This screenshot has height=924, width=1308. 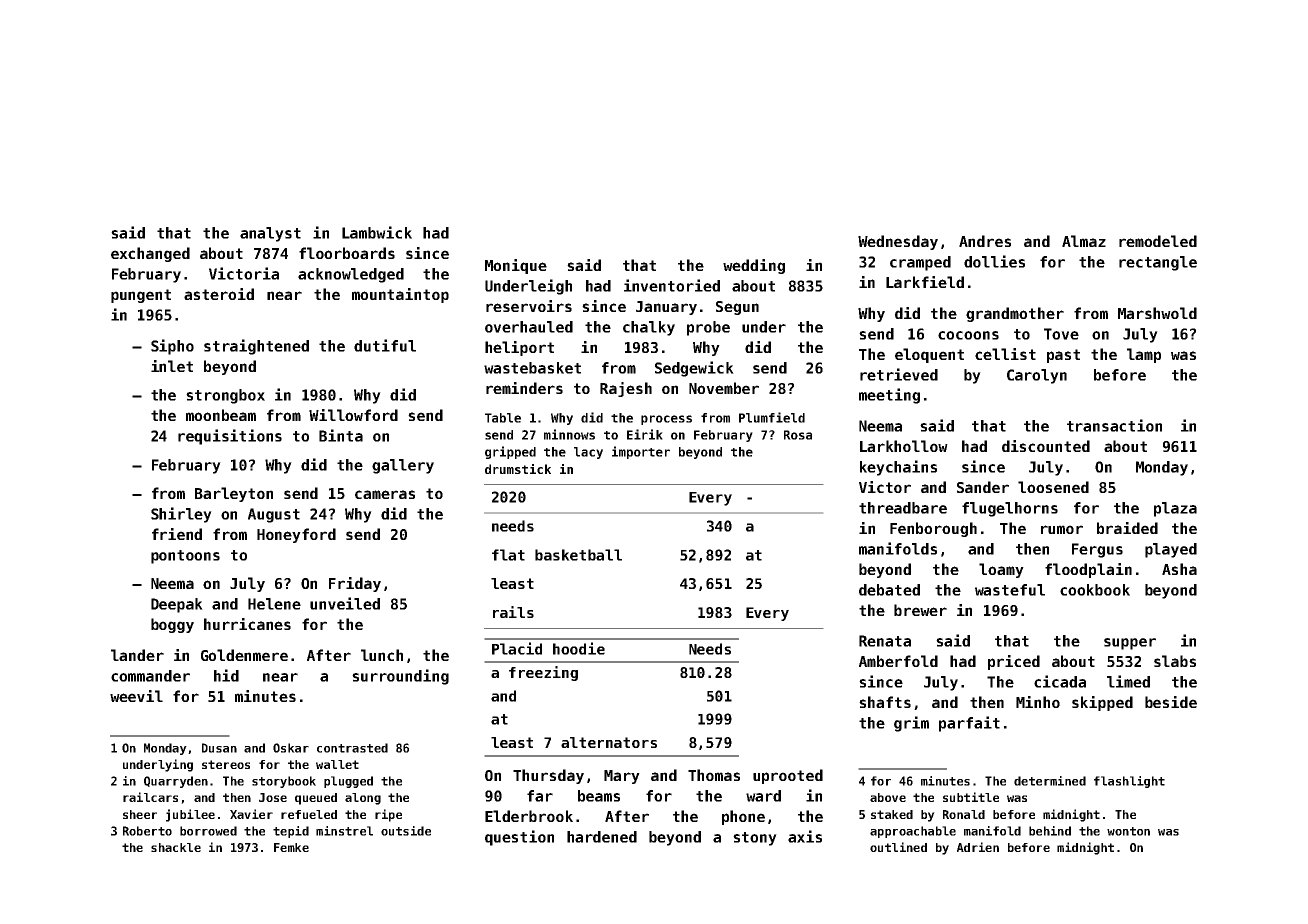 What do you see at coordinates (724, 388) in the screenshot?
I see `November` at bounding box center [724, 388].
